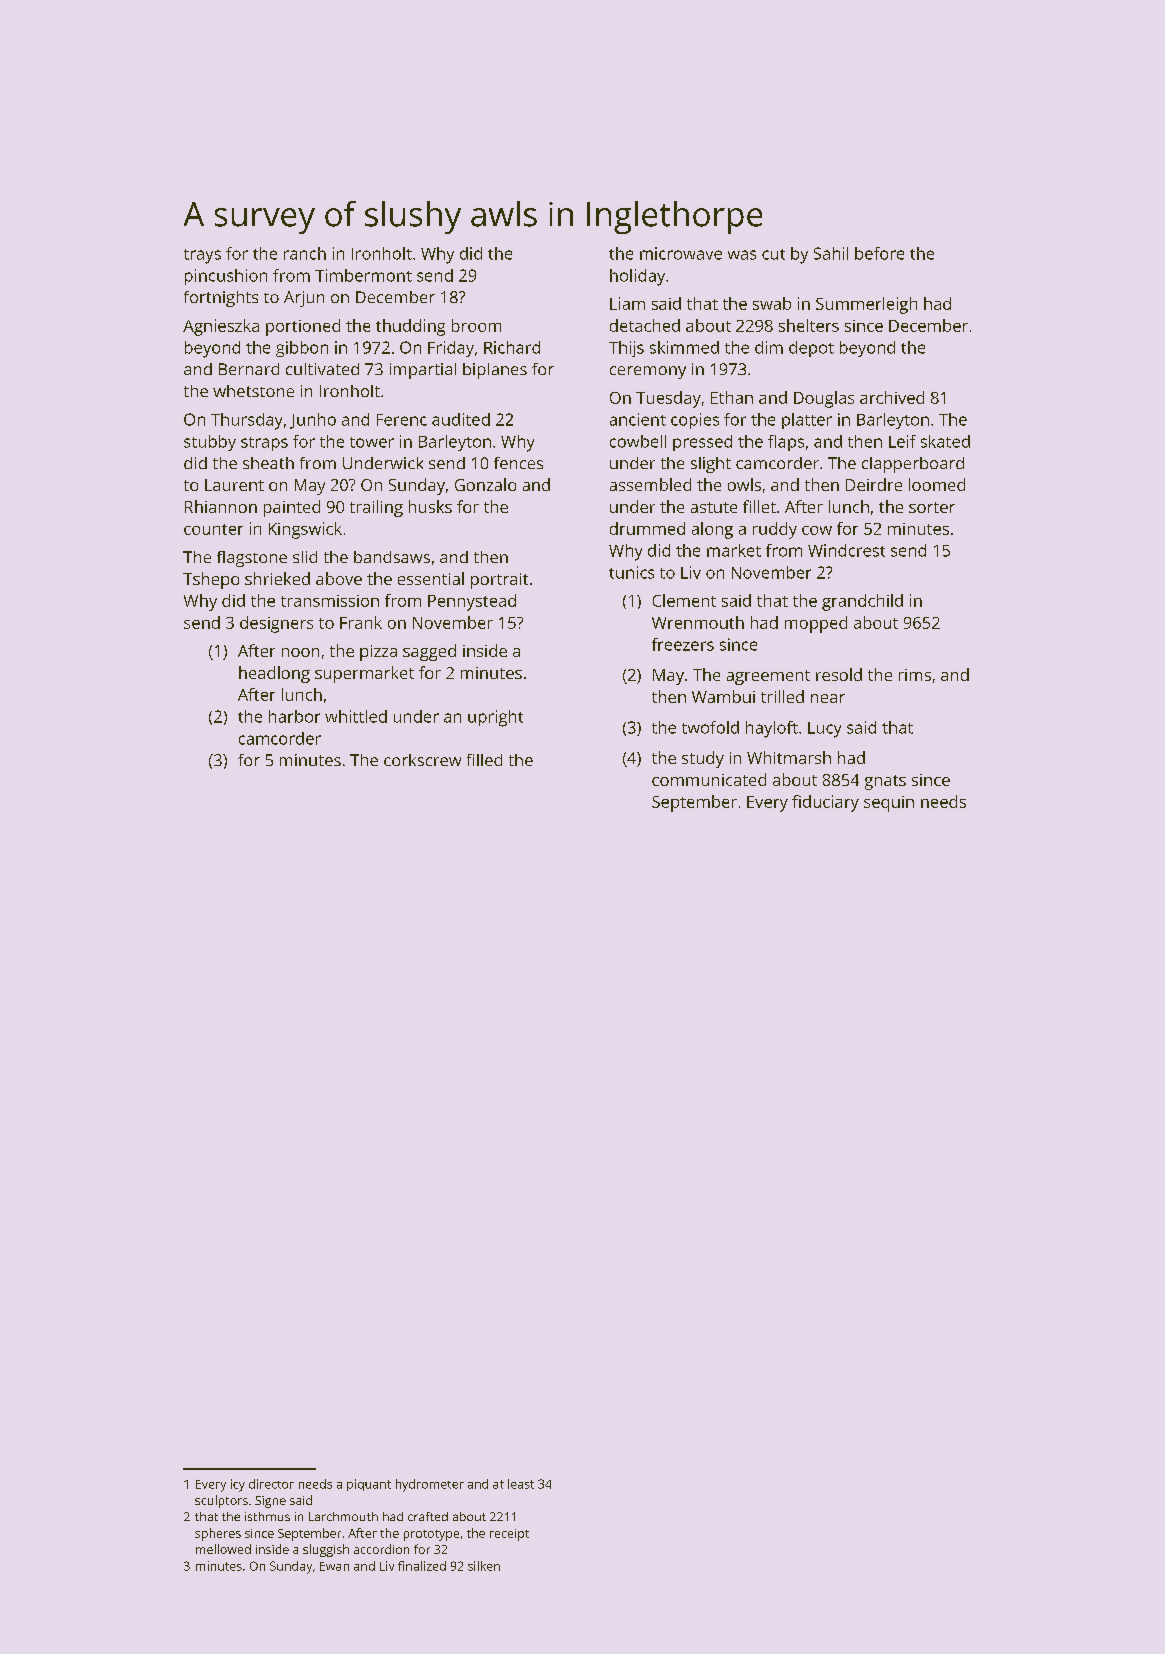 The height and width of the document is (1654, 1165). Describe the element at coordinates (274, 674) in the document. I see `headlong` at that location.
